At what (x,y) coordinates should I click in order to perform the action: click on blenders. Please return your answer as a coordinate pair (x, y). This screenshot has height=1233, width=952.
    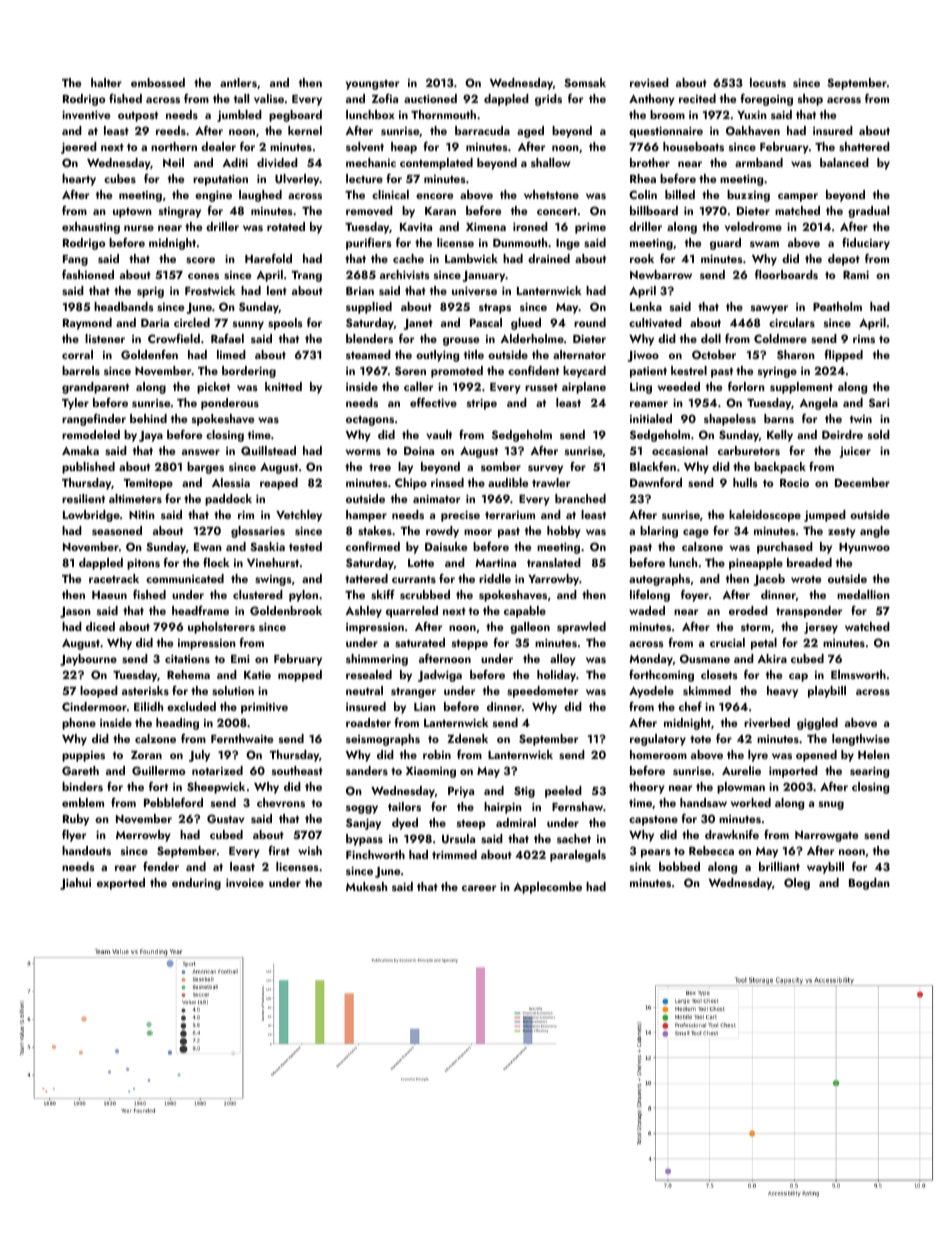
    Looking at the image, I should click on (369, 338).
